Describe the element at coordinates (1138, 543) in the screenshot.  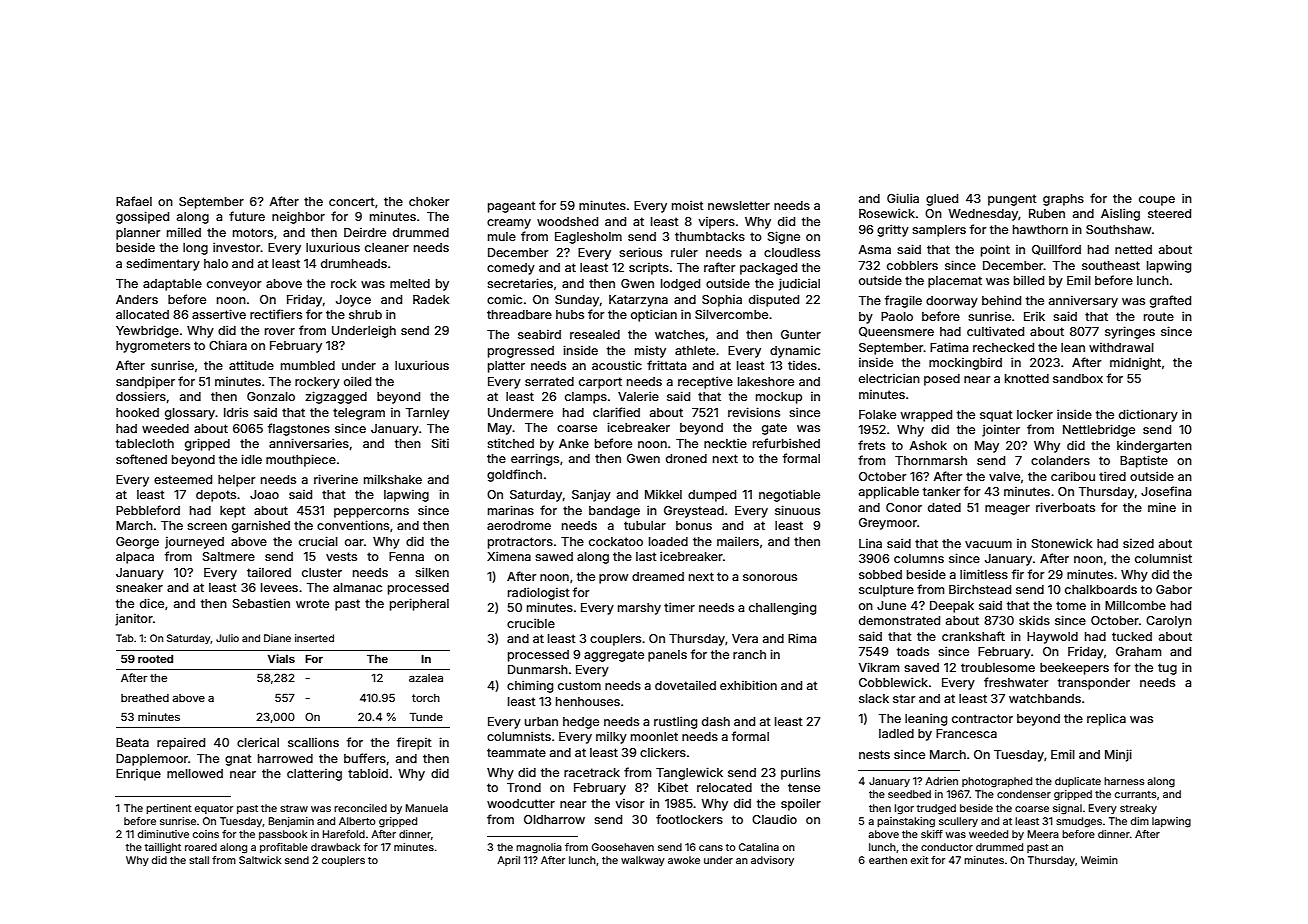
I see `sized` at that location.
